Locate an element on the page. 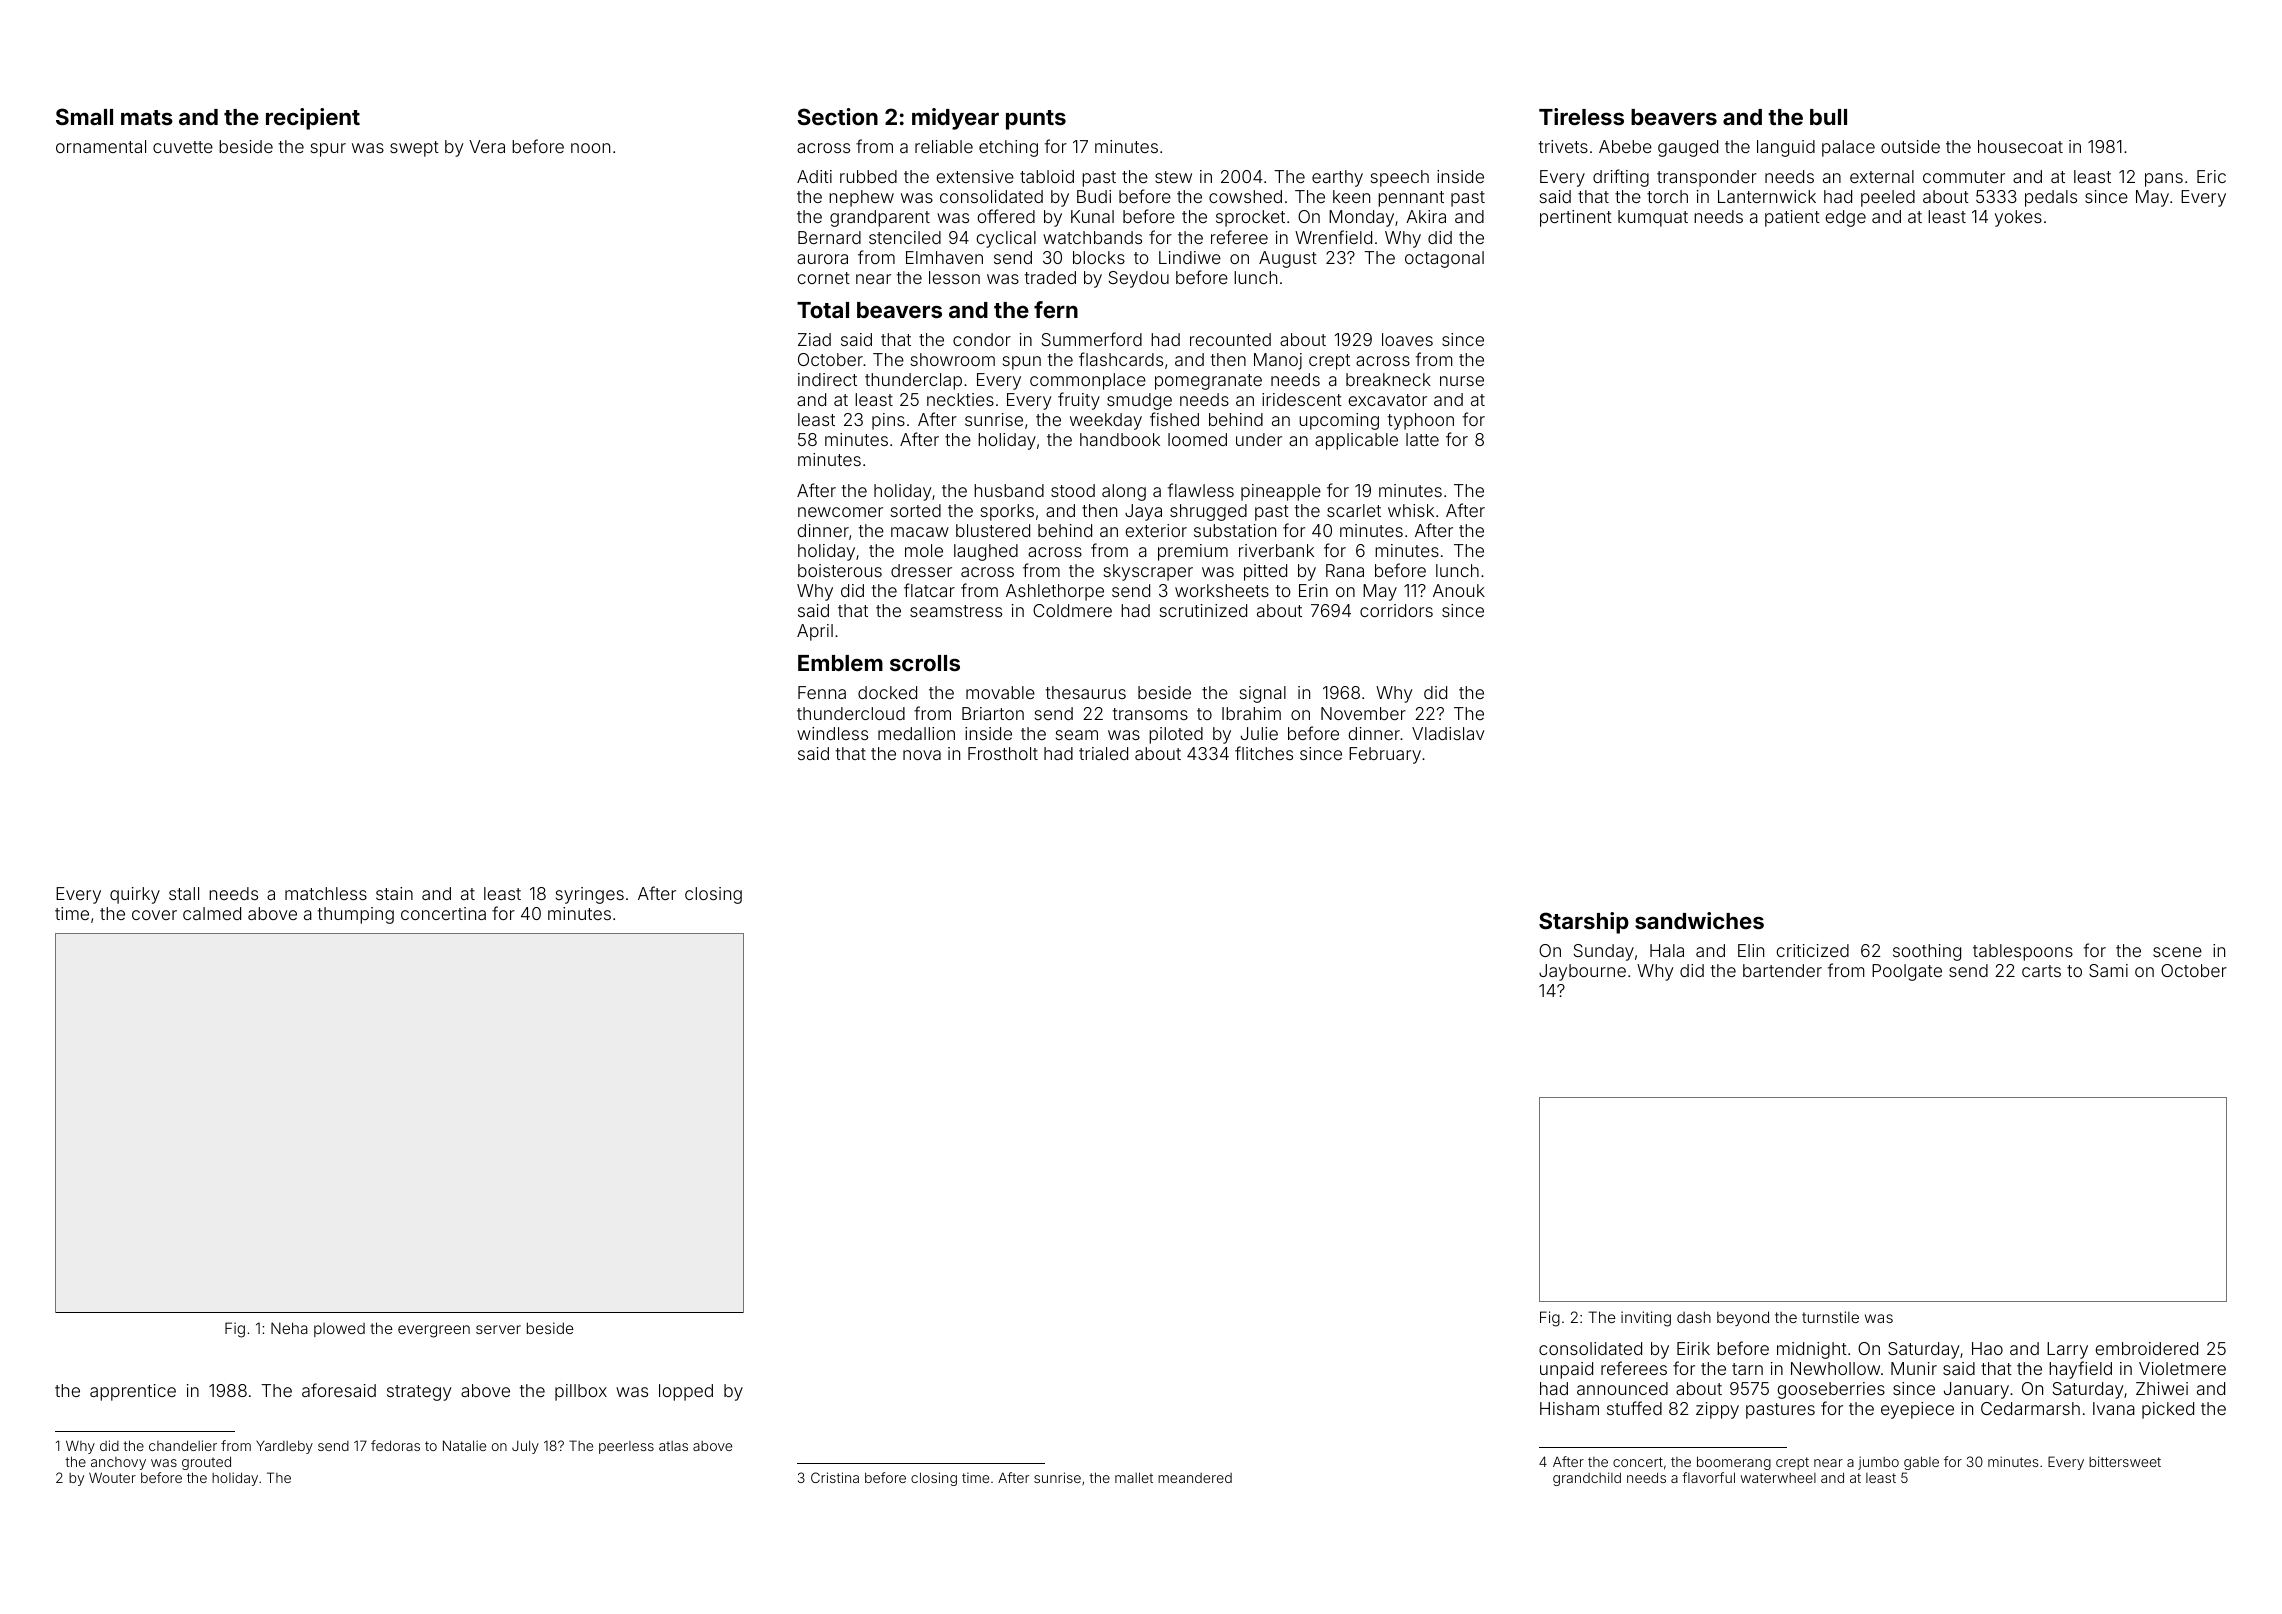 The width and height of the document is (2282, 1614). Ziad is located at coordinates (814, 339).
